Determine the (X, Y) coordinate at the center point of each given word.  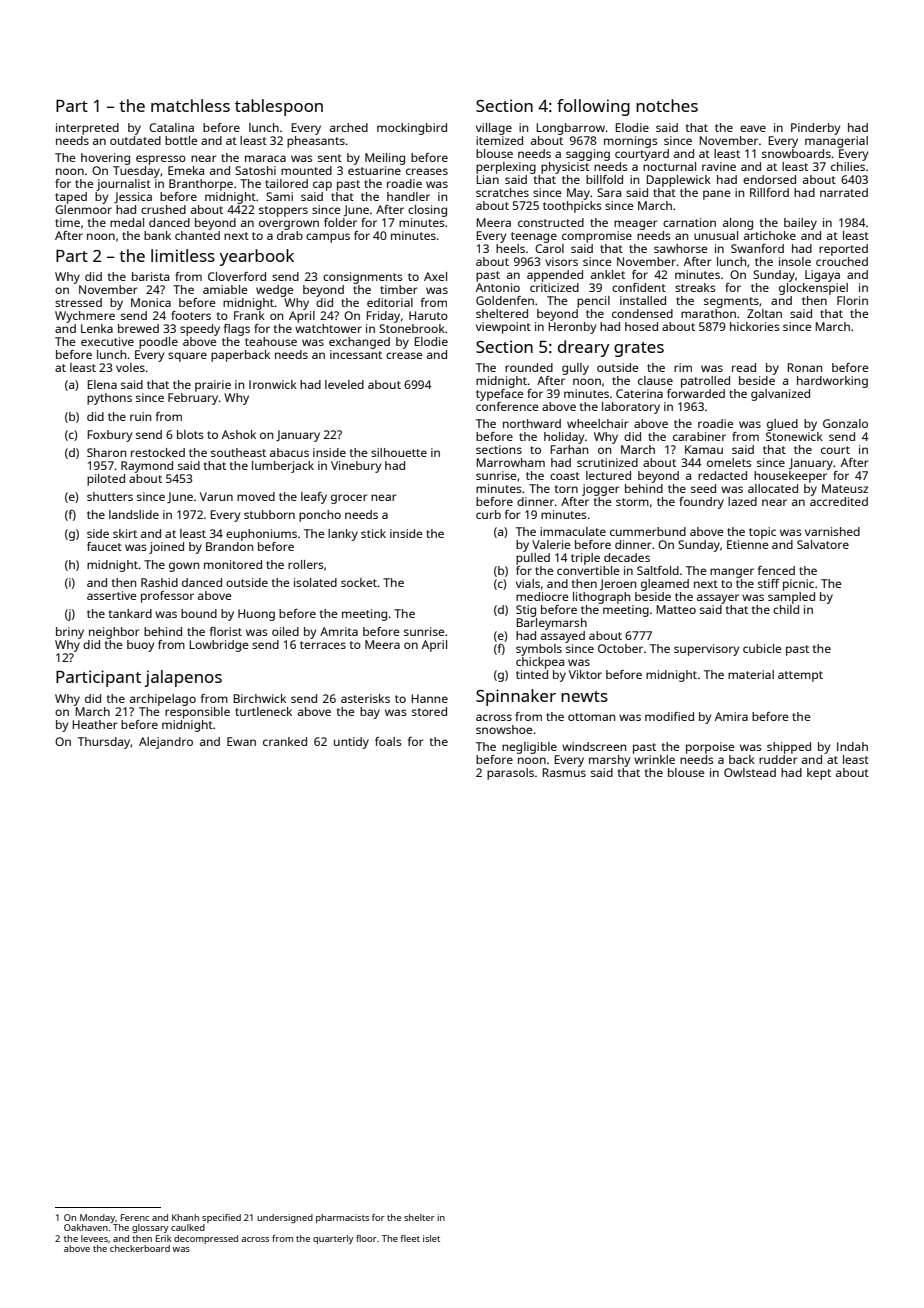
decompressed (206, 1239)
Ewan (241, 741)
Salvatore (823, 544)
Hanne (429, 698)
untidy (351, 743)
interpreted (87, 129)
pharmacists (342, 1218)
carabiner (699, 436)
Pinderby (815, 129)
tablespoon (279, 107)
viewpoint (503, 328)
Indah (852, 746)
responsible (197, 713)
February (193, 399)
